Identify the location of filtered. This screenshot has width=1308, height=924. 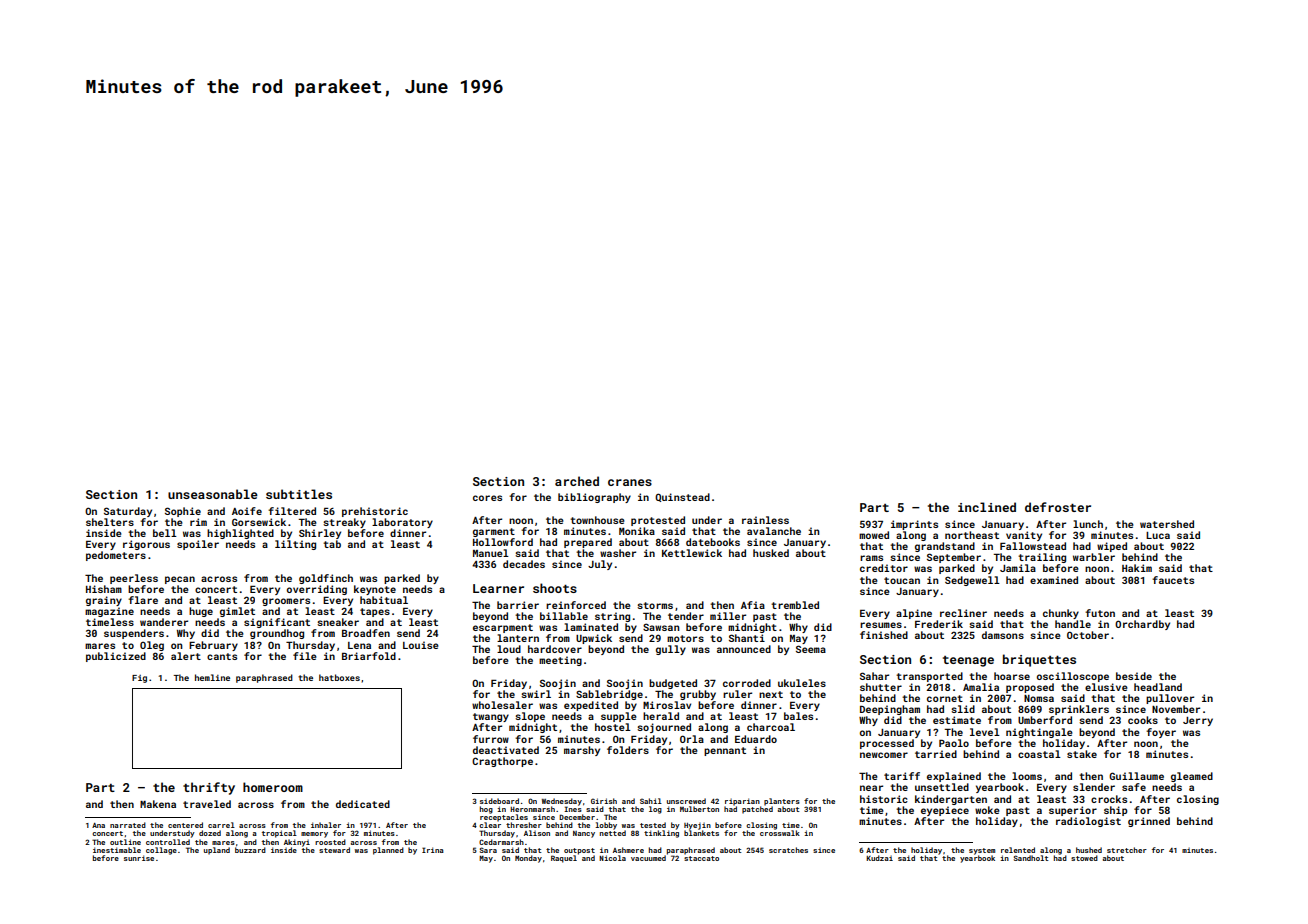
(292, 511).
